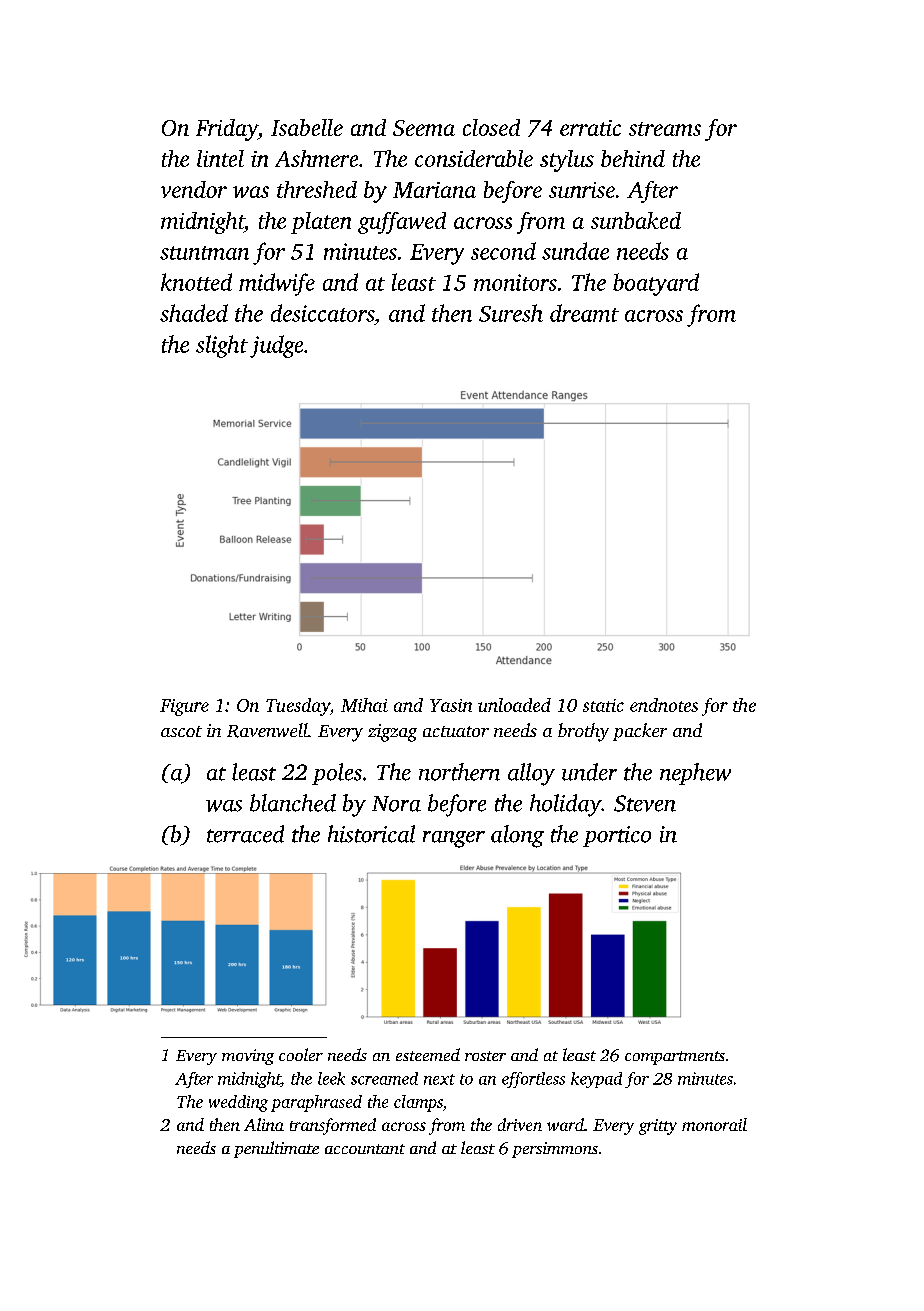  Describe the element at coordinates (491, 127) in the page. I see `closed` at that location.
